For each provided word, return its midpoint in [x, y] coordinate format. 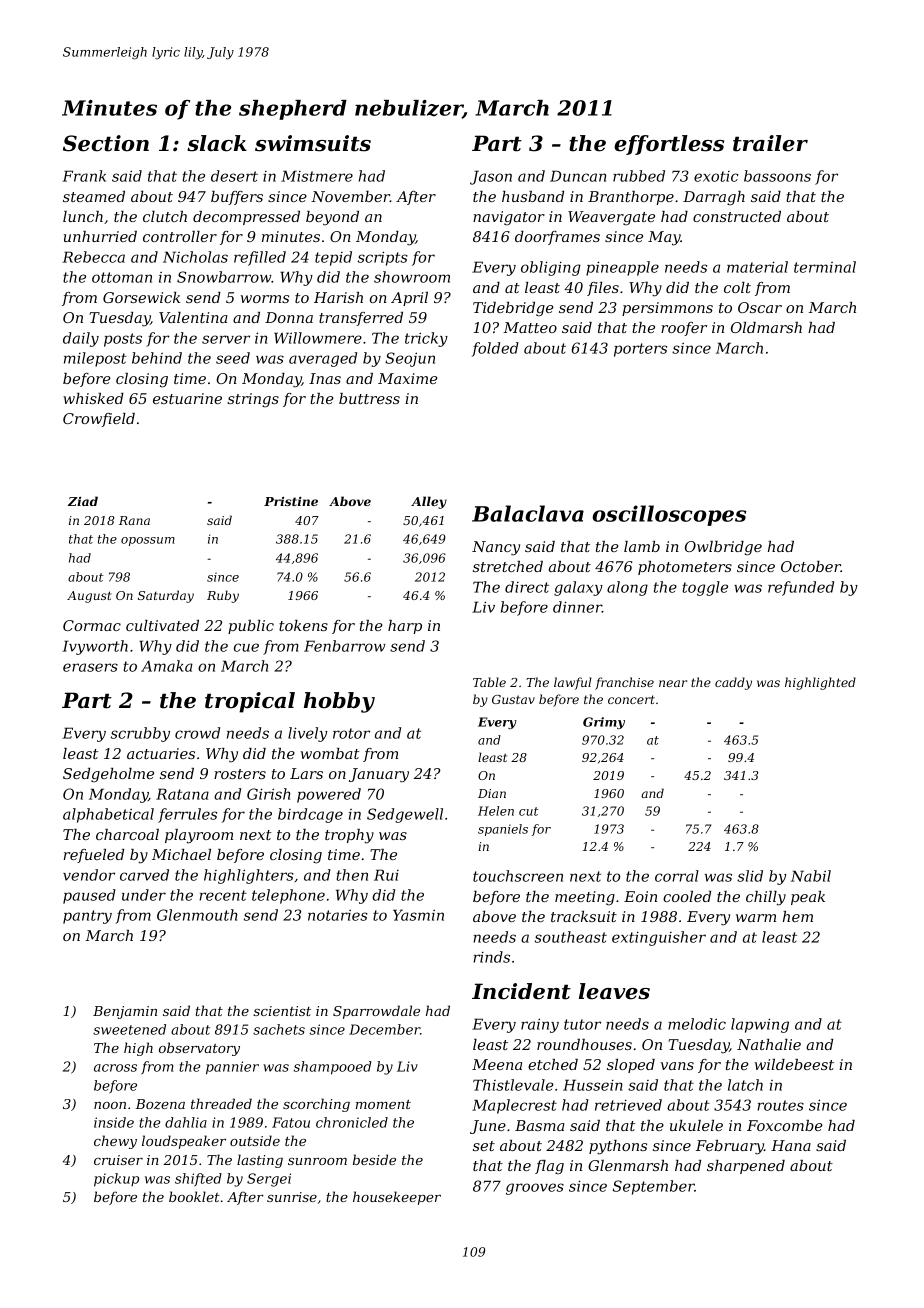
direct [527, 587]
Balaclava [528, 513]
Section [106, 143]
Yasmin [418, 915]
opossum [148, 541]
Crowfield [99, 420]
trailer [770, 143]
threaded [221, 1103]
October [811, 566]
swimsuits [313, 143]
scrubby [140, 734]
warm [756, 918]
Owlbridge [723, 548]
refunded [801, 588]
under [144, 895]
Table [489, 682]
